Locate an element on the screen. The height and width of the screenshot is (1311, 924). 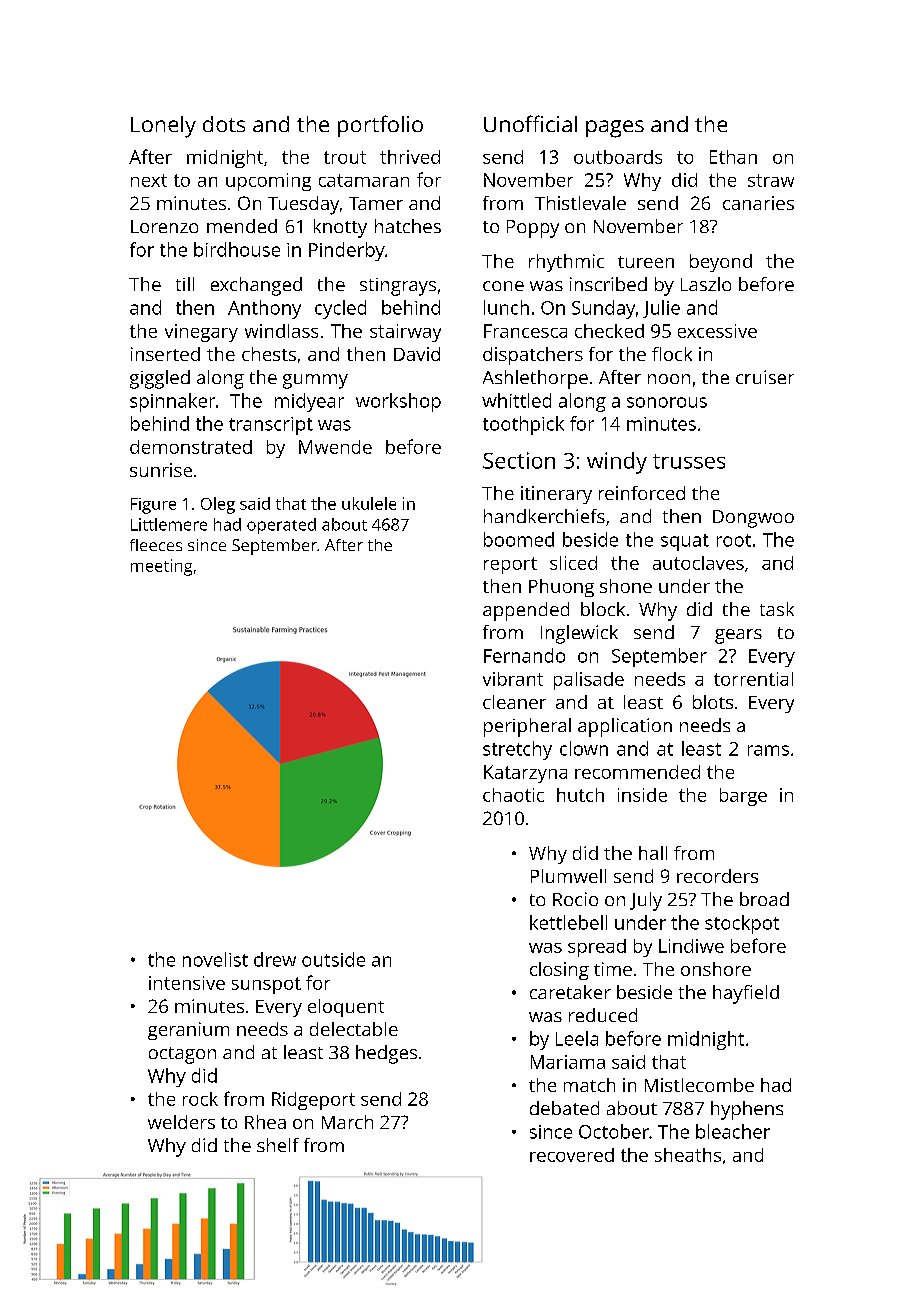
drew is located at coordinates (275, 959).
